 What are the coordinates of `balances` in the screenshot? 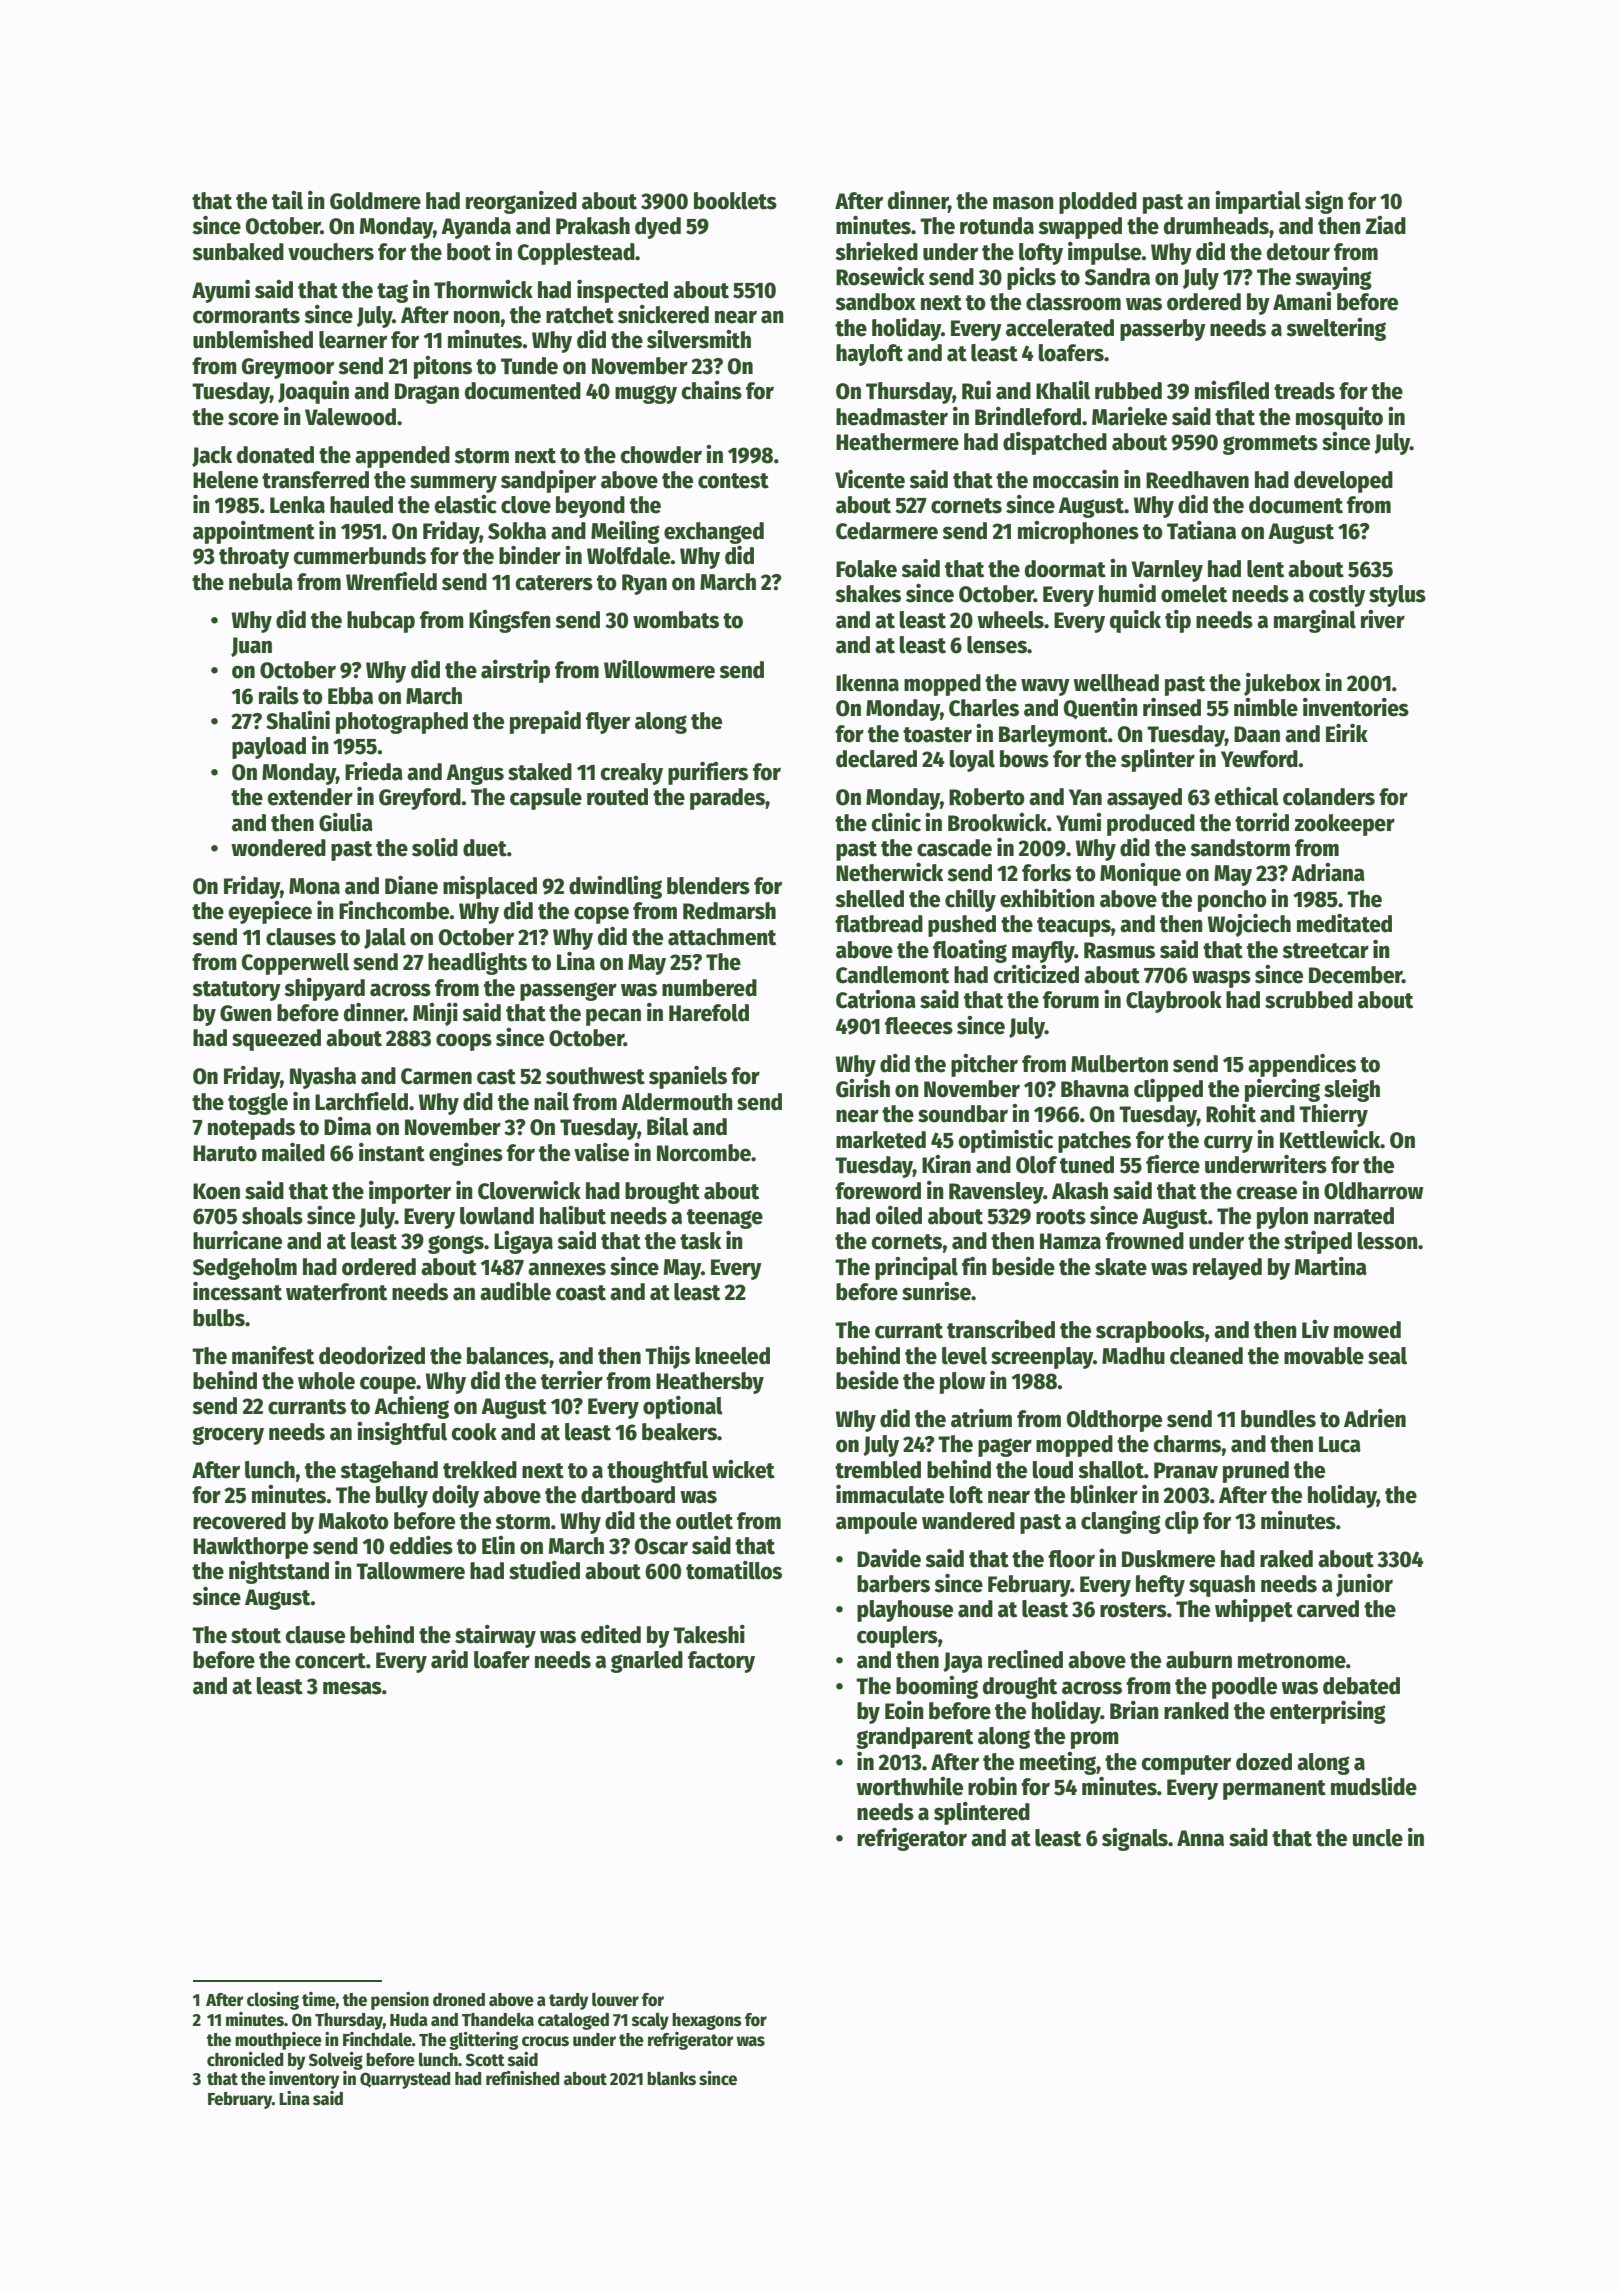 It's located at (508, 1356).
